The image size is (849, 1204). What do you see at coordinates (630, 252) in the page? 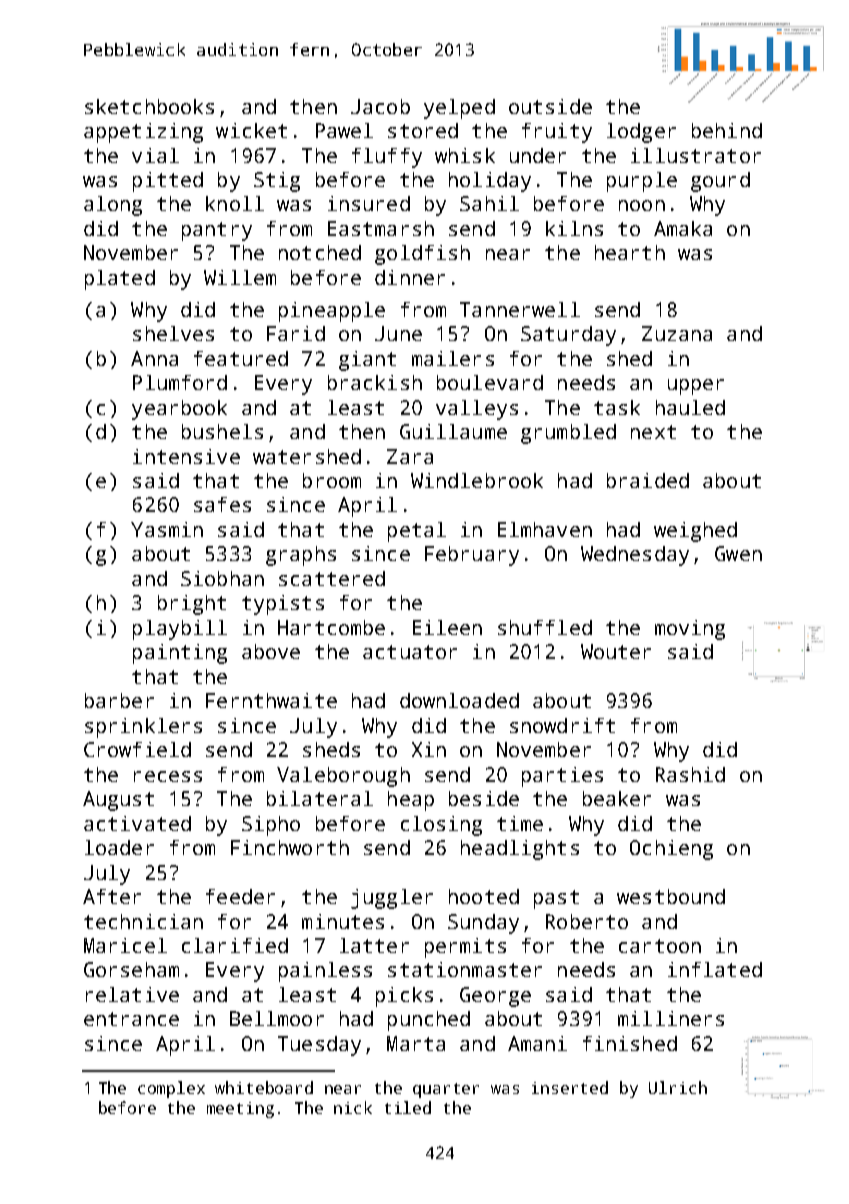
I see `hearth` at bounding box center [630, 252].
